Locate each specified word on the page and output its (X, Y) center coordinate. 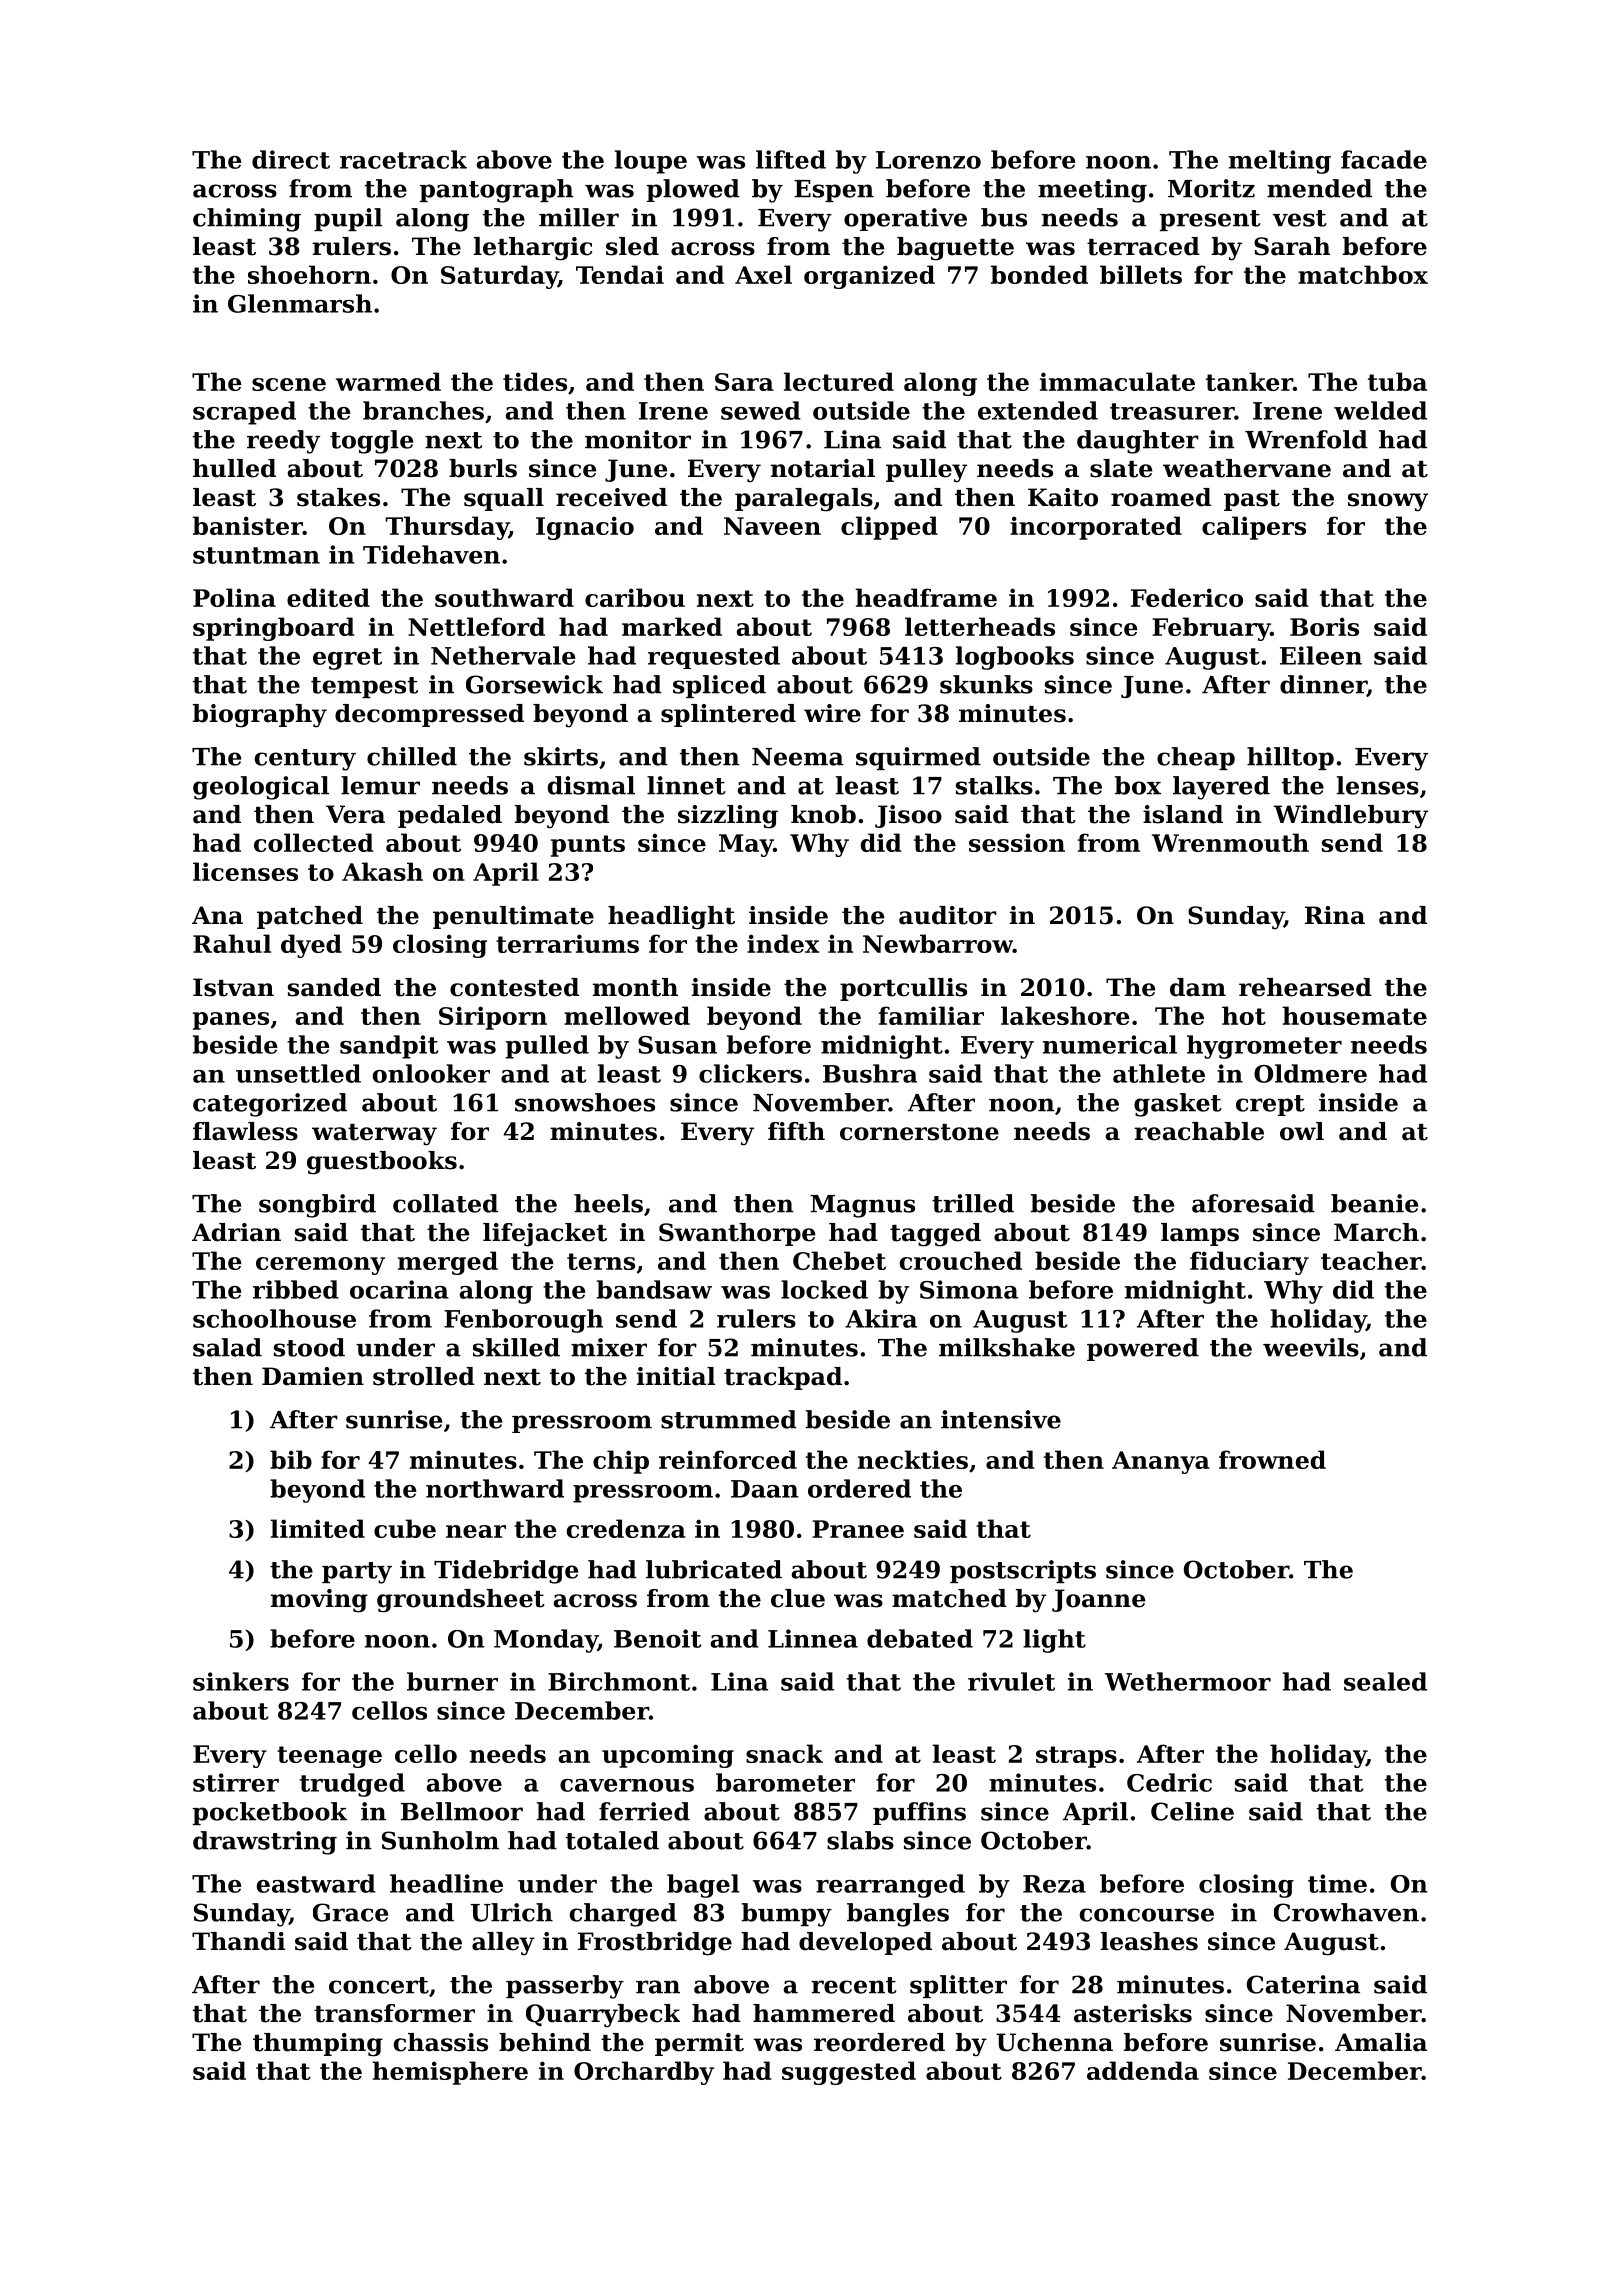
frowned (1272, 1459)
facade (1384, 159)
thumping (318, 2045)
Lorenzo (928, 160)
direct (291, 159)
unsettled (298, 1073)
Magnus (862, 1206)
